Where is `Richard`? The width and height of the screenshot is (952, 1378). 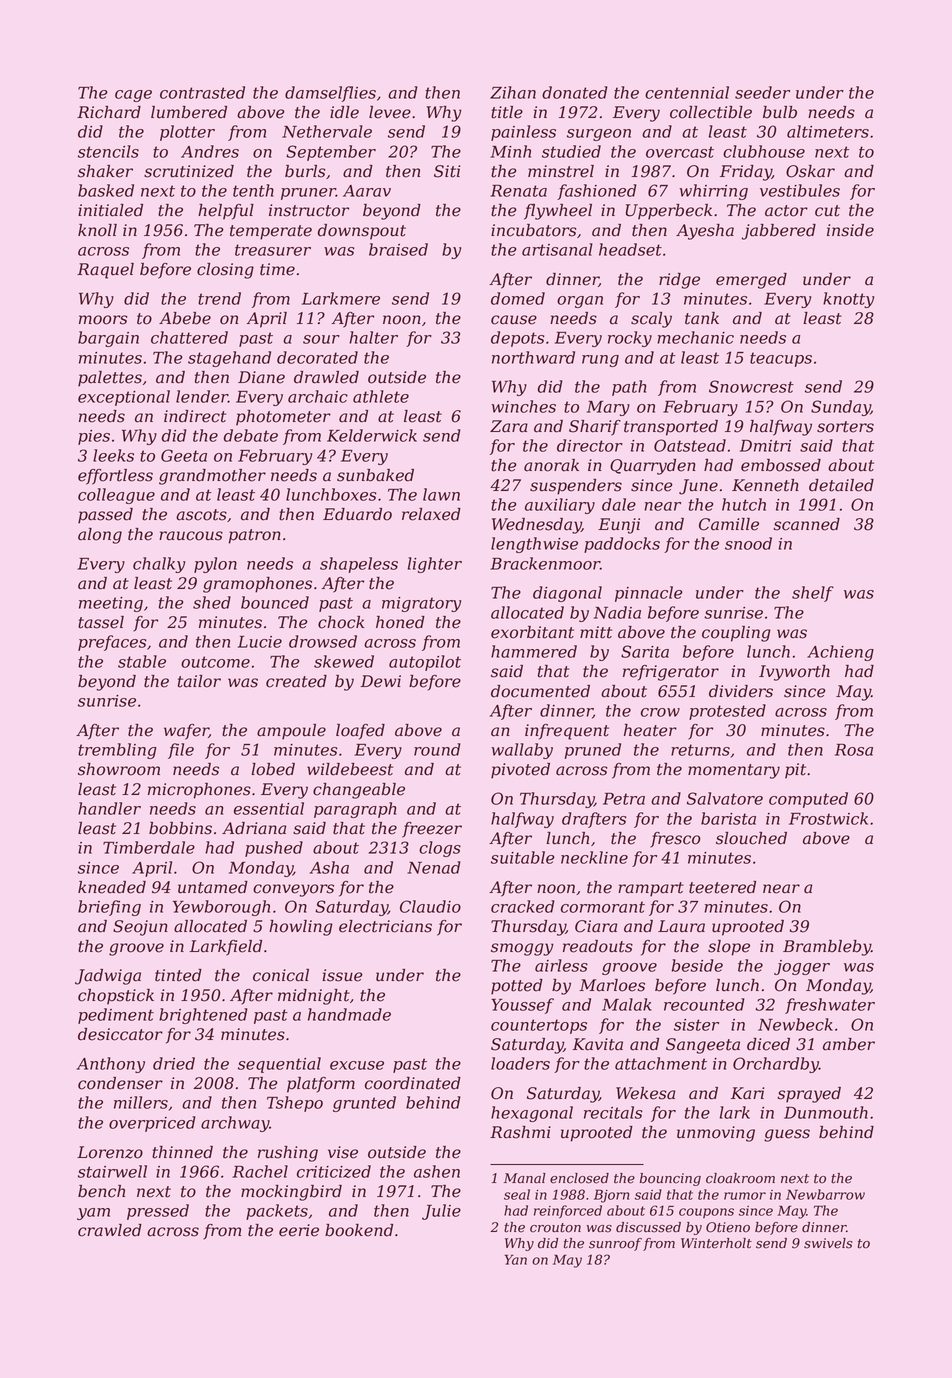
Richard is located at coordinates (109, 112).
